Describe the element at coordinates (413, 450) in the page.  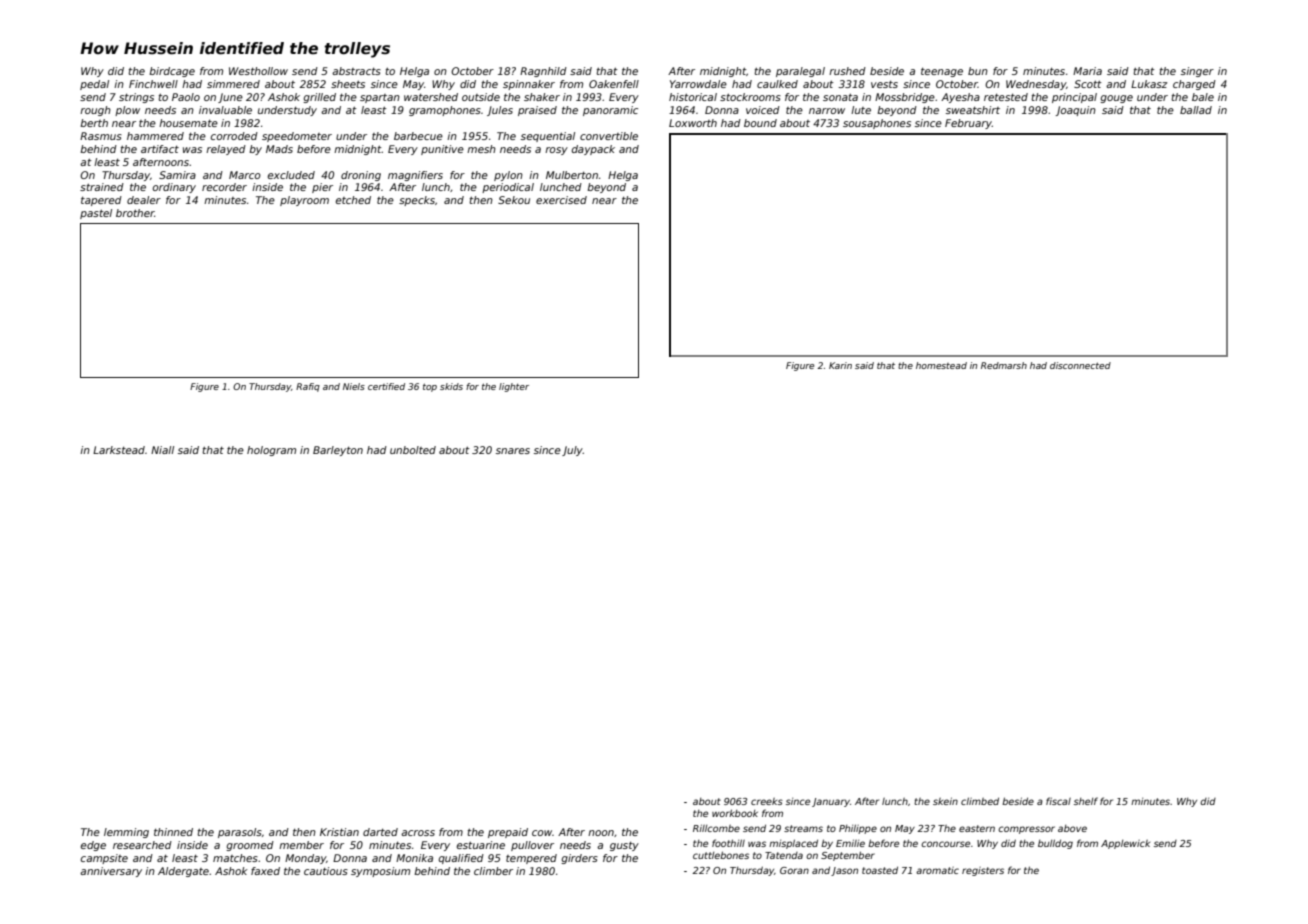
I see `unbolted` at that location.
